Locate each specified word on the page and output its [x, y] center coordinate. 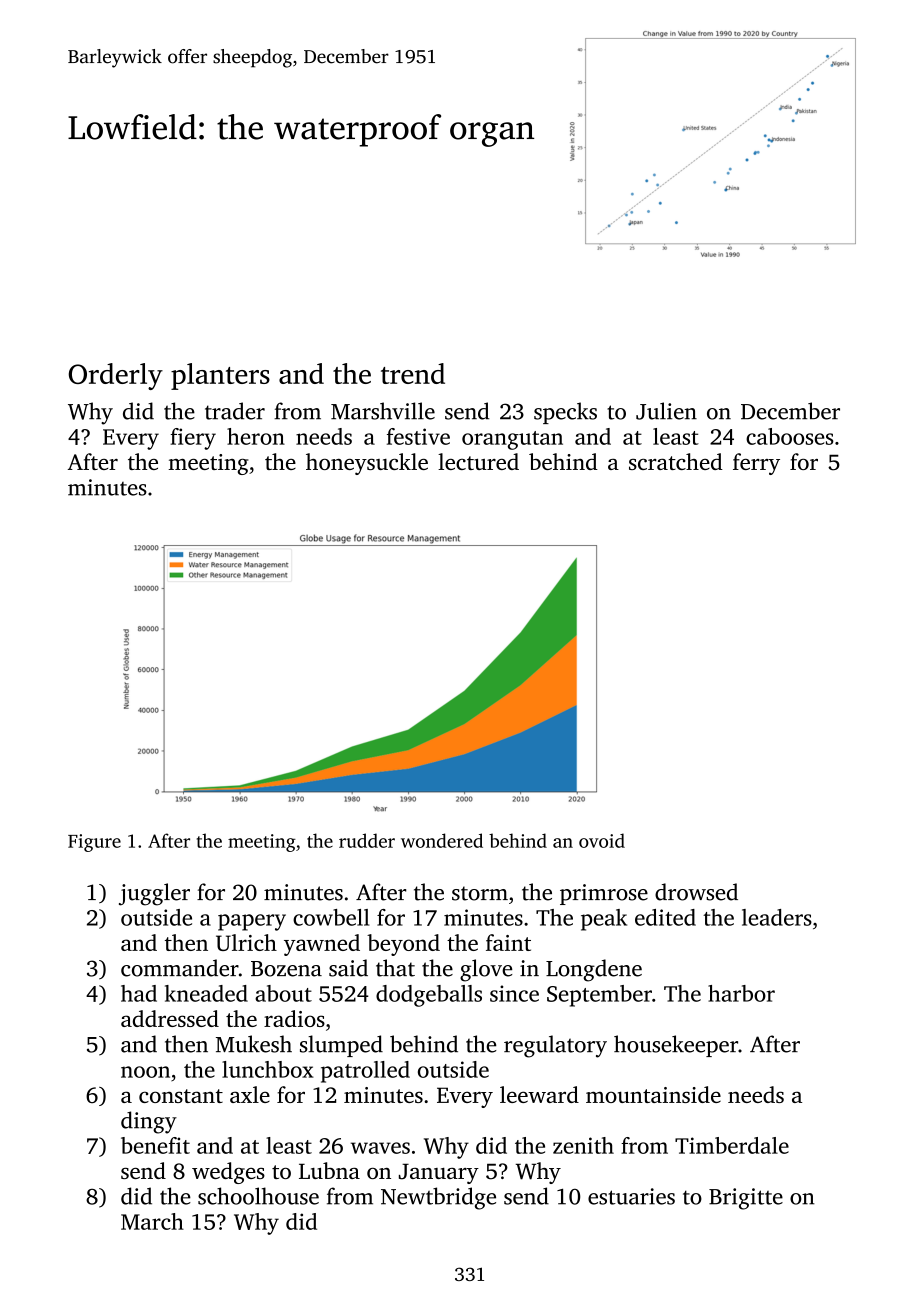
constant [181, 1096]
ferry [756, 464]
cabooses [790, 436]
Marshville [383, 411]
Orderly [115, 376]
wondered [442, 840]
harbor [741, 993]
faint [508, 942]
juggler [154, 894]
